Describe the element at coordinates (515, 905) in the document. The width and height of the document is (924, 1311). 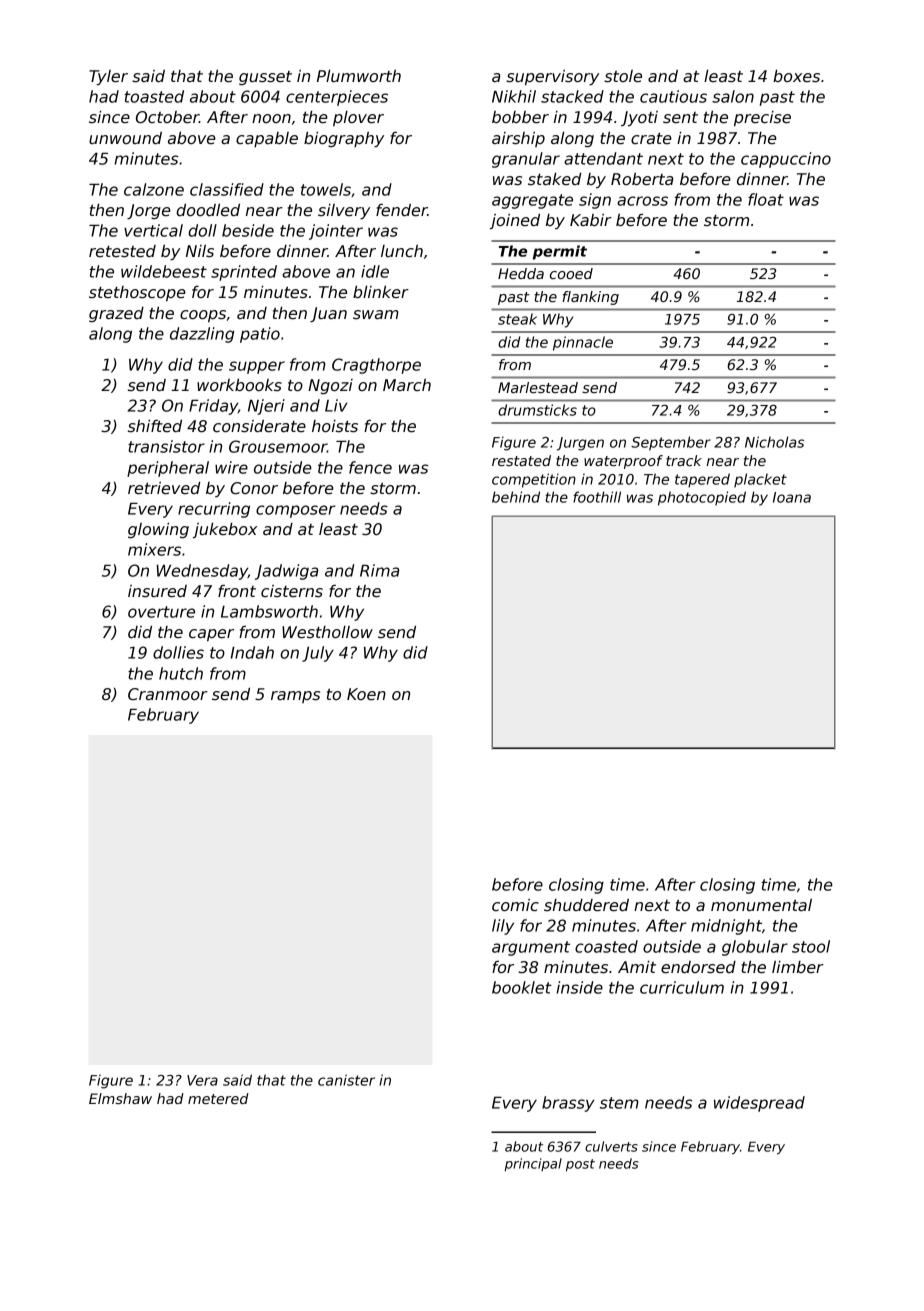
I see `comic` at that location.
